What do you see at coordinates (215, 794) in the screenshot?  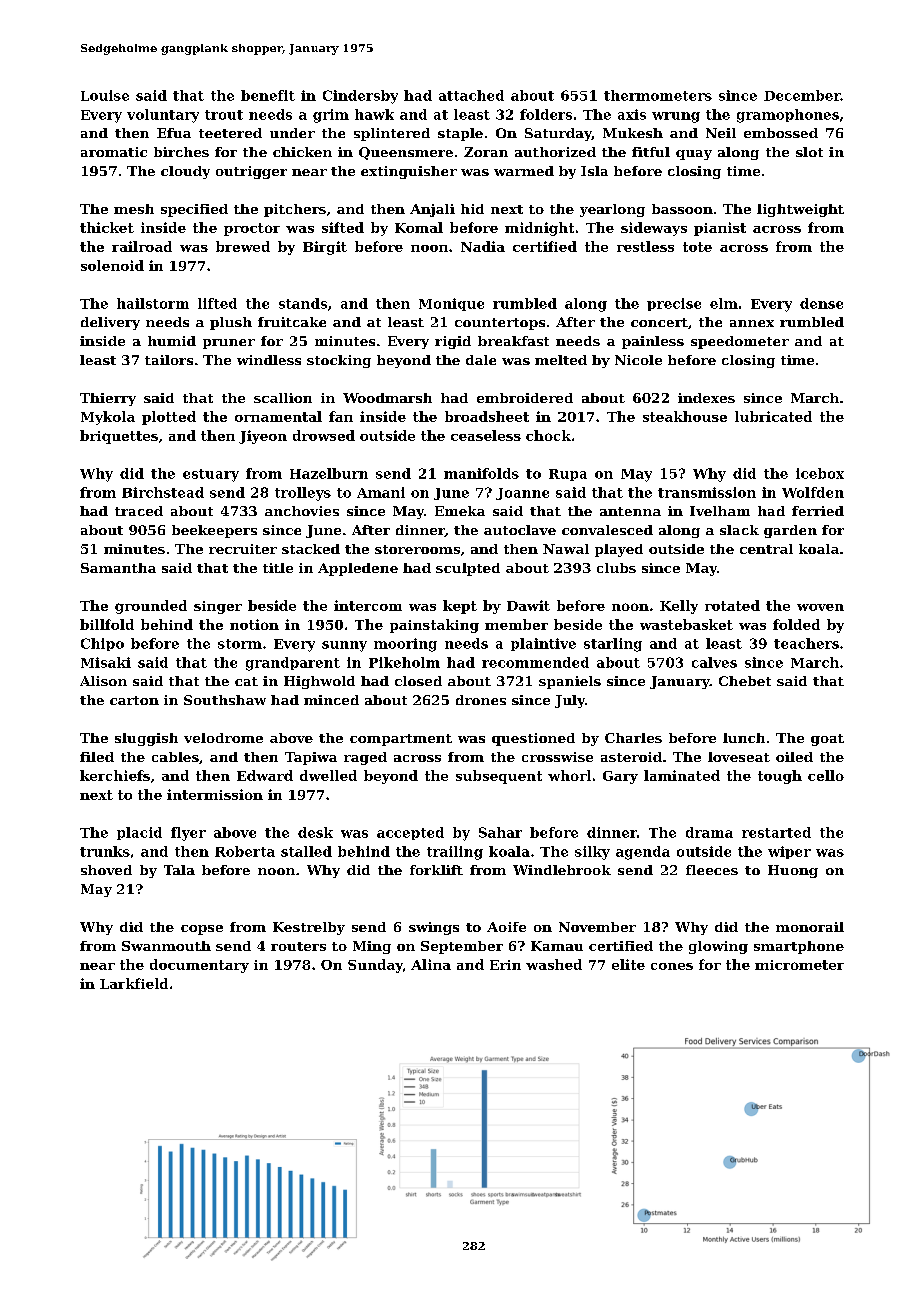 I see `intermission` at bounding box center [215, 794].
